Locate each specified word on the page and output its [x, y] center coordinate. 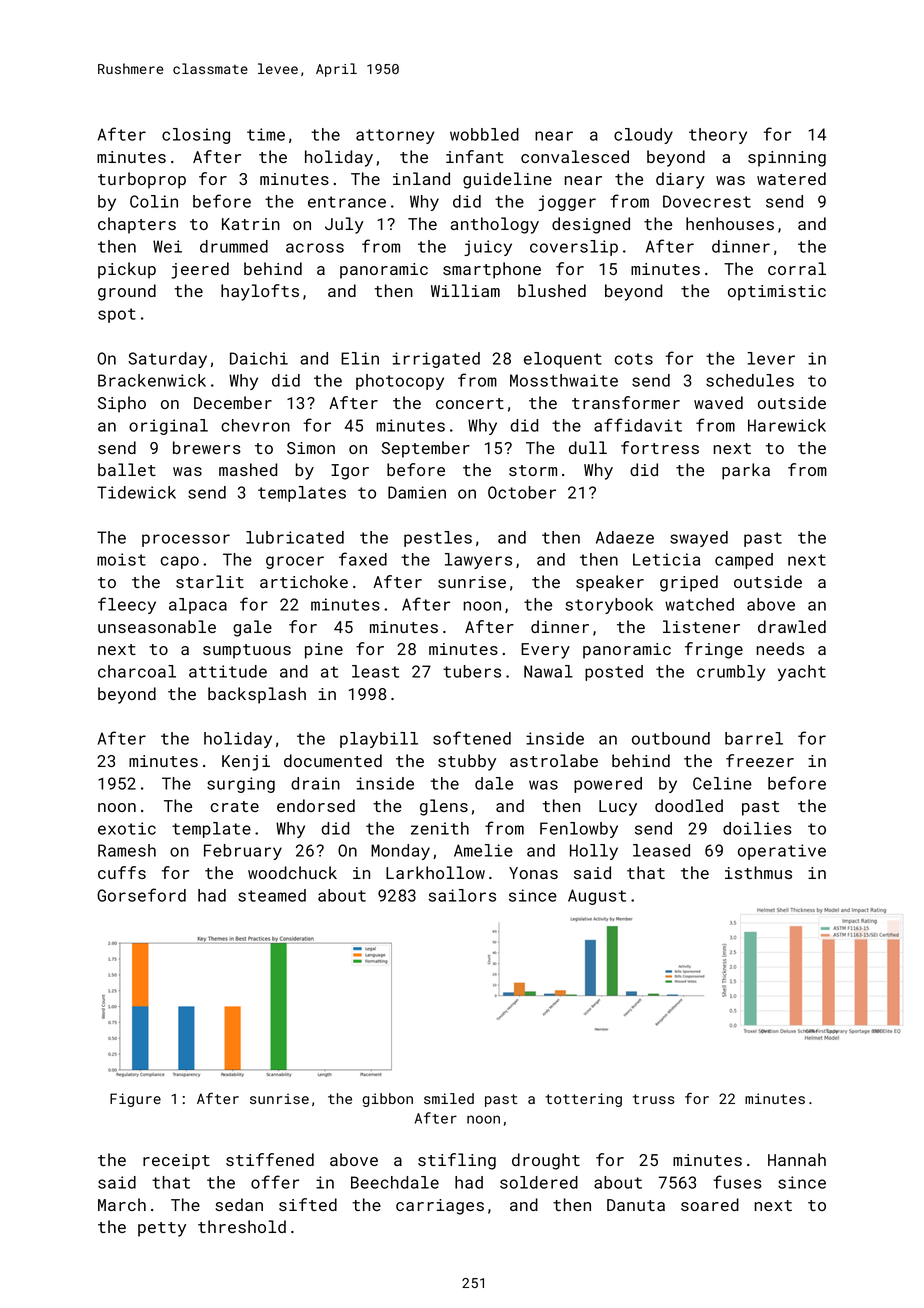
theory [718, 136]
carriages [440, 1207]
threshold [242, 1226]
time [266, 134]
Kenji [246, 763]
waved [718, 402]
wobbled [484, 134]
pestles [438, 539]
